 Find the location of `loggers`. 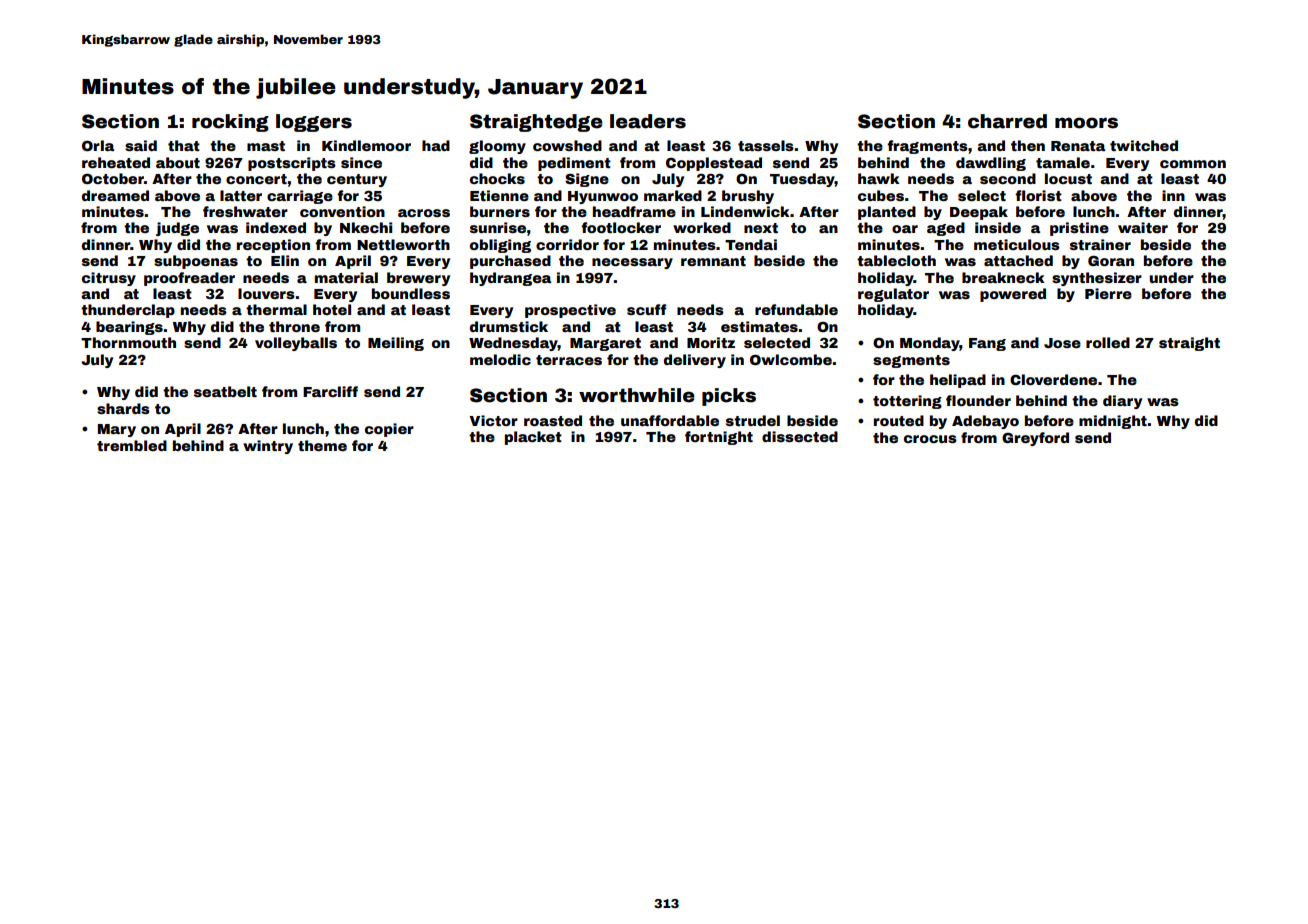

loggers is located at coordinates (314, 123).
